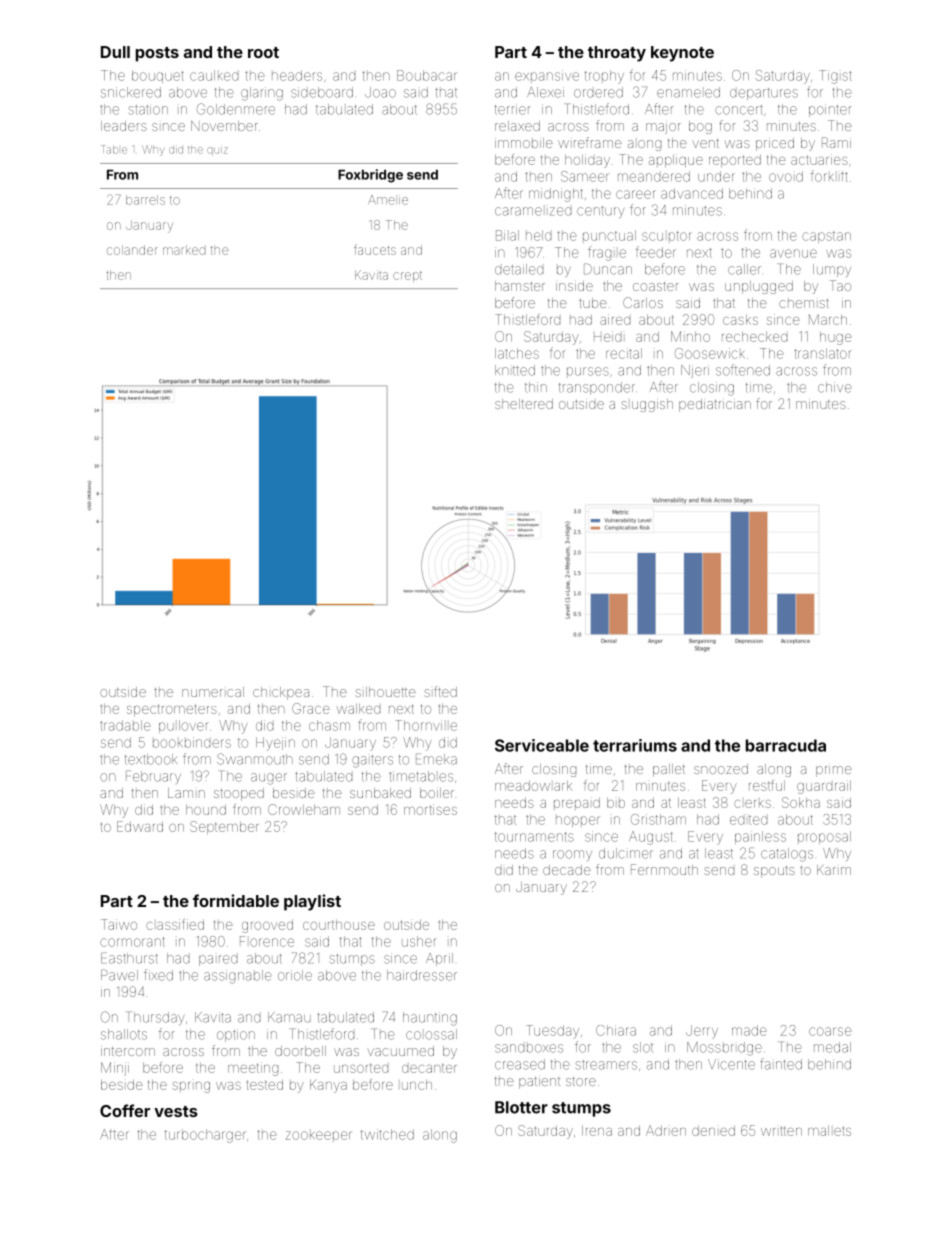 The image size is (952, 1233). Describe the element at coordinates (786, 745) in the screenshot. I see `barracuda` at that location.
